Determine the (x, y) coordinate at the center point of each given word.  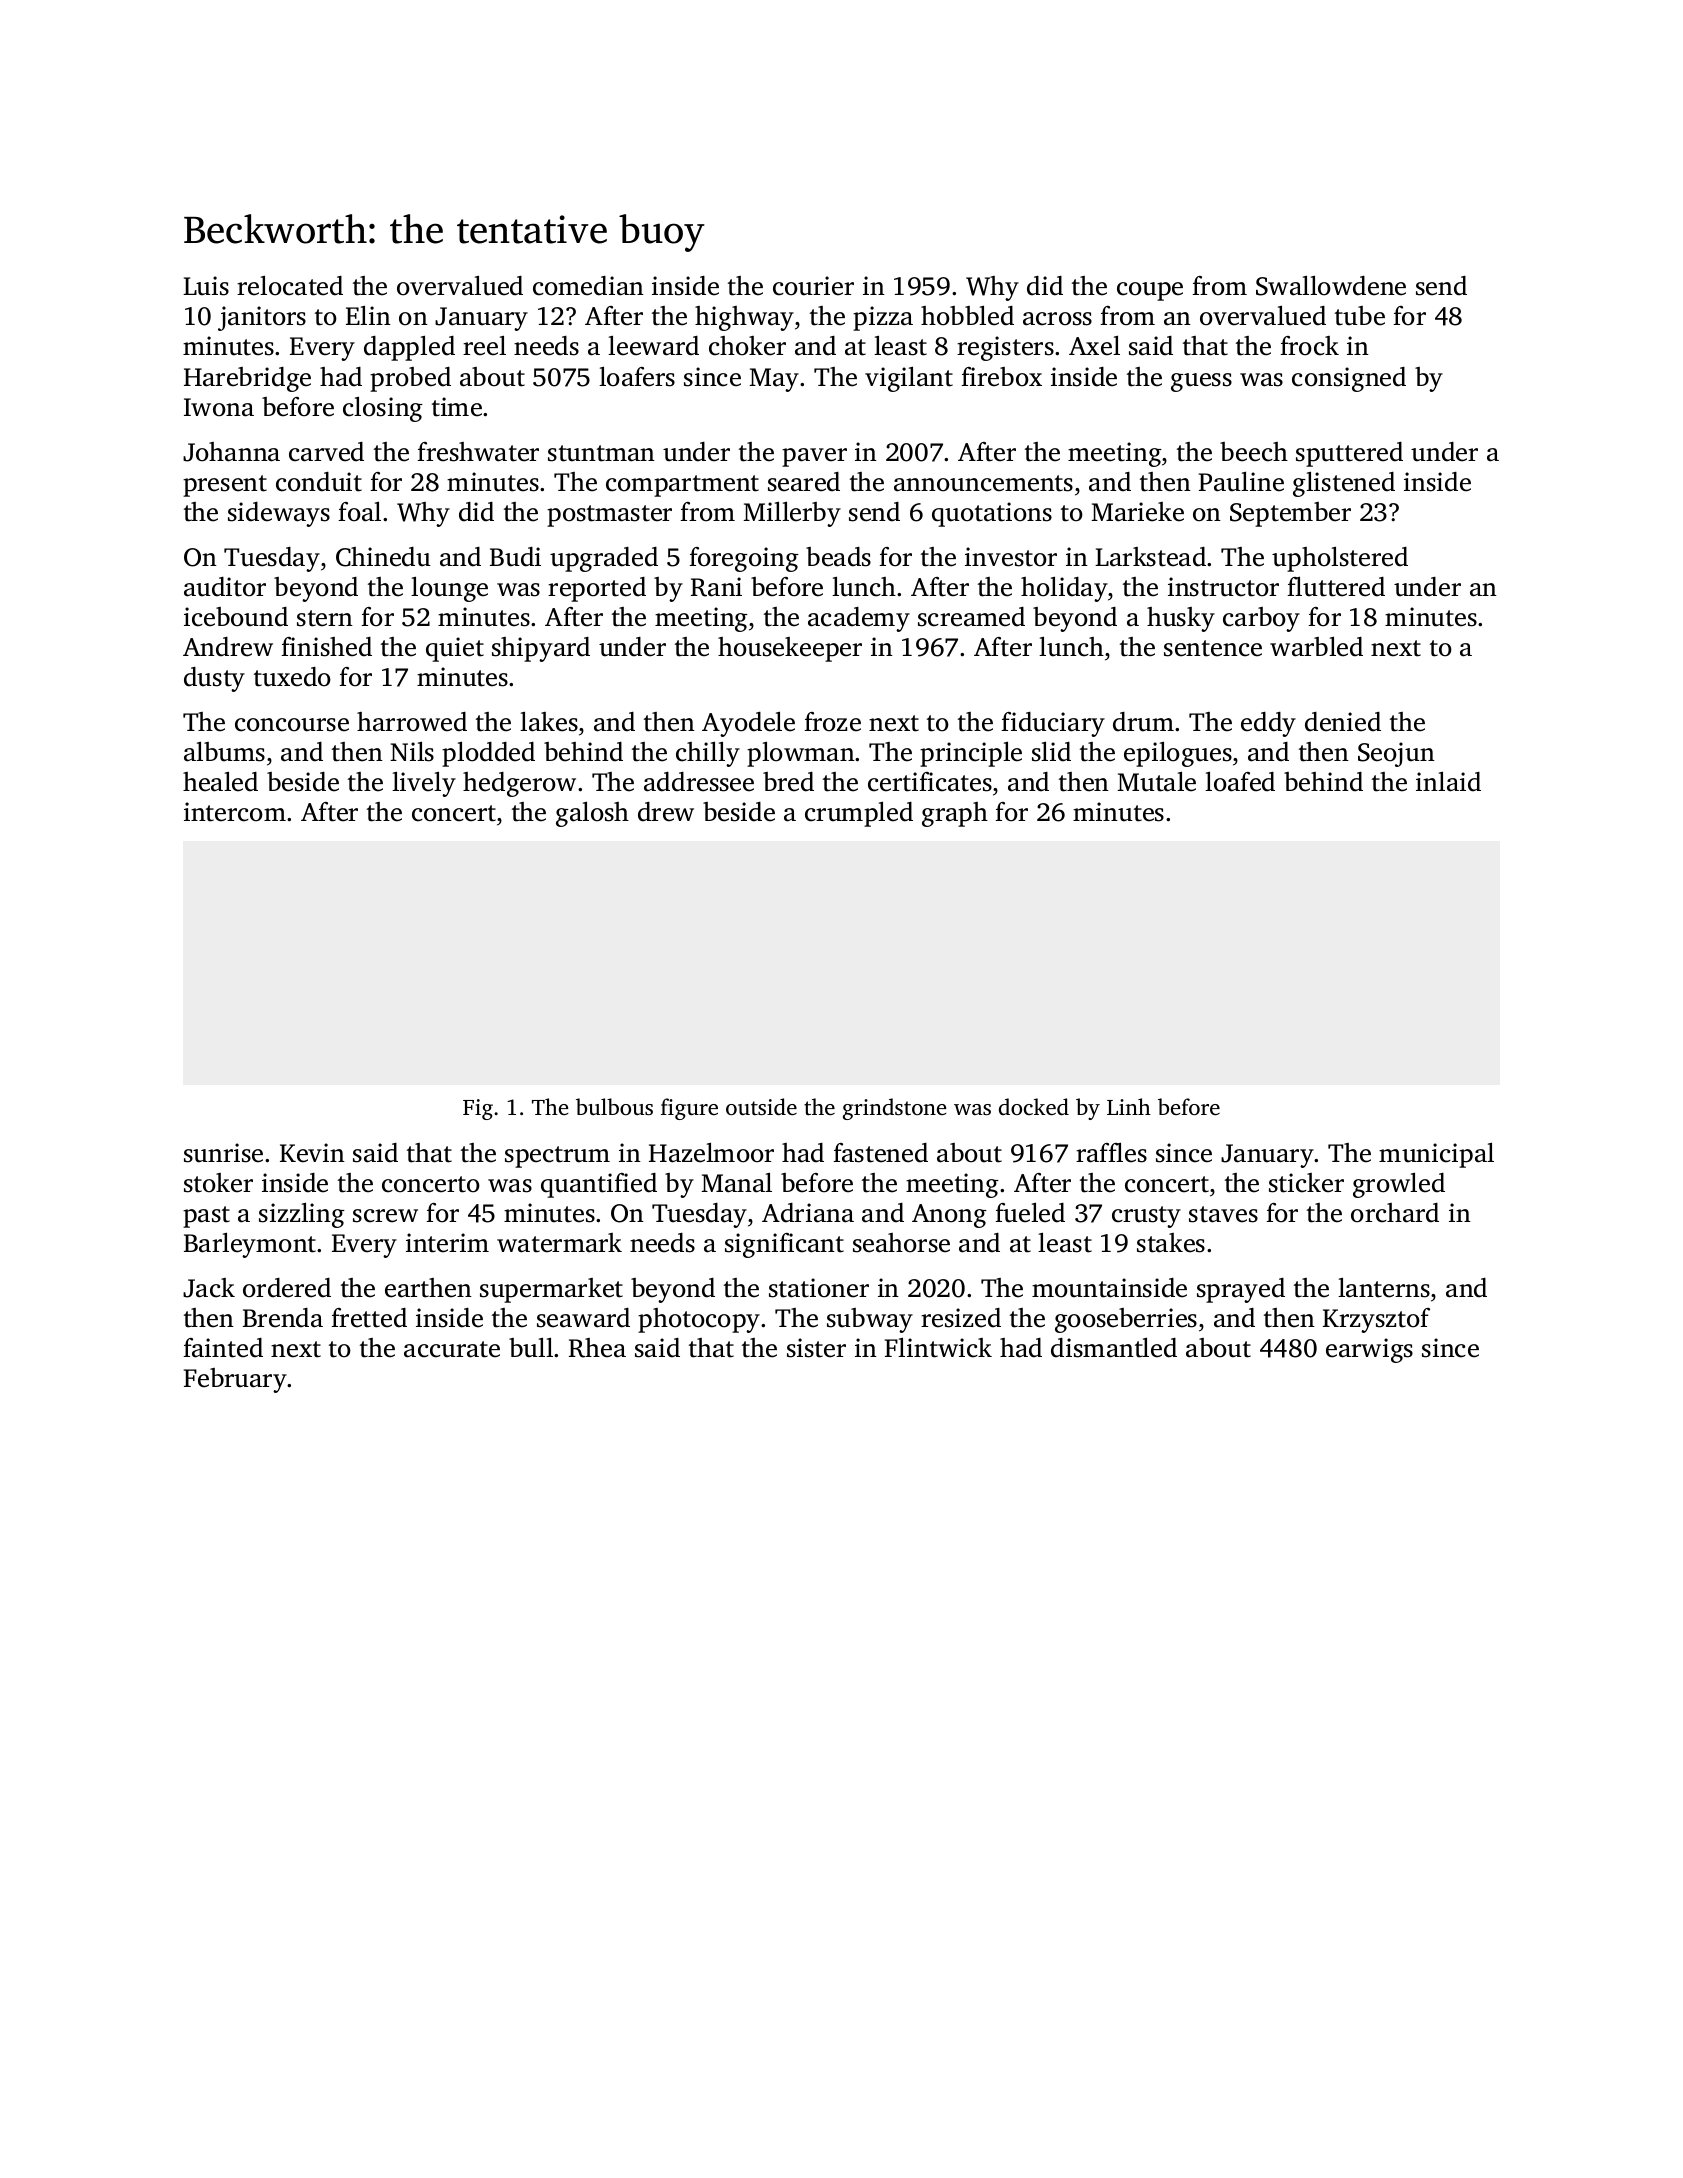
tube (1360, 316)
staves (1223, 1214)
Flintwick (938, 1348)
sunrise (223, 1153)
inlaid (1448, 782)
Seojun (1396, 754)
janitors (262, 318)
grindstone (894, 1109)
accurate (452, 1349)
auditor (225, 587)
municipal (1436, 1155)
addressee (699, 782)
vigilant (909, 379)
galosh (592, 814)
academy (859, 619)
